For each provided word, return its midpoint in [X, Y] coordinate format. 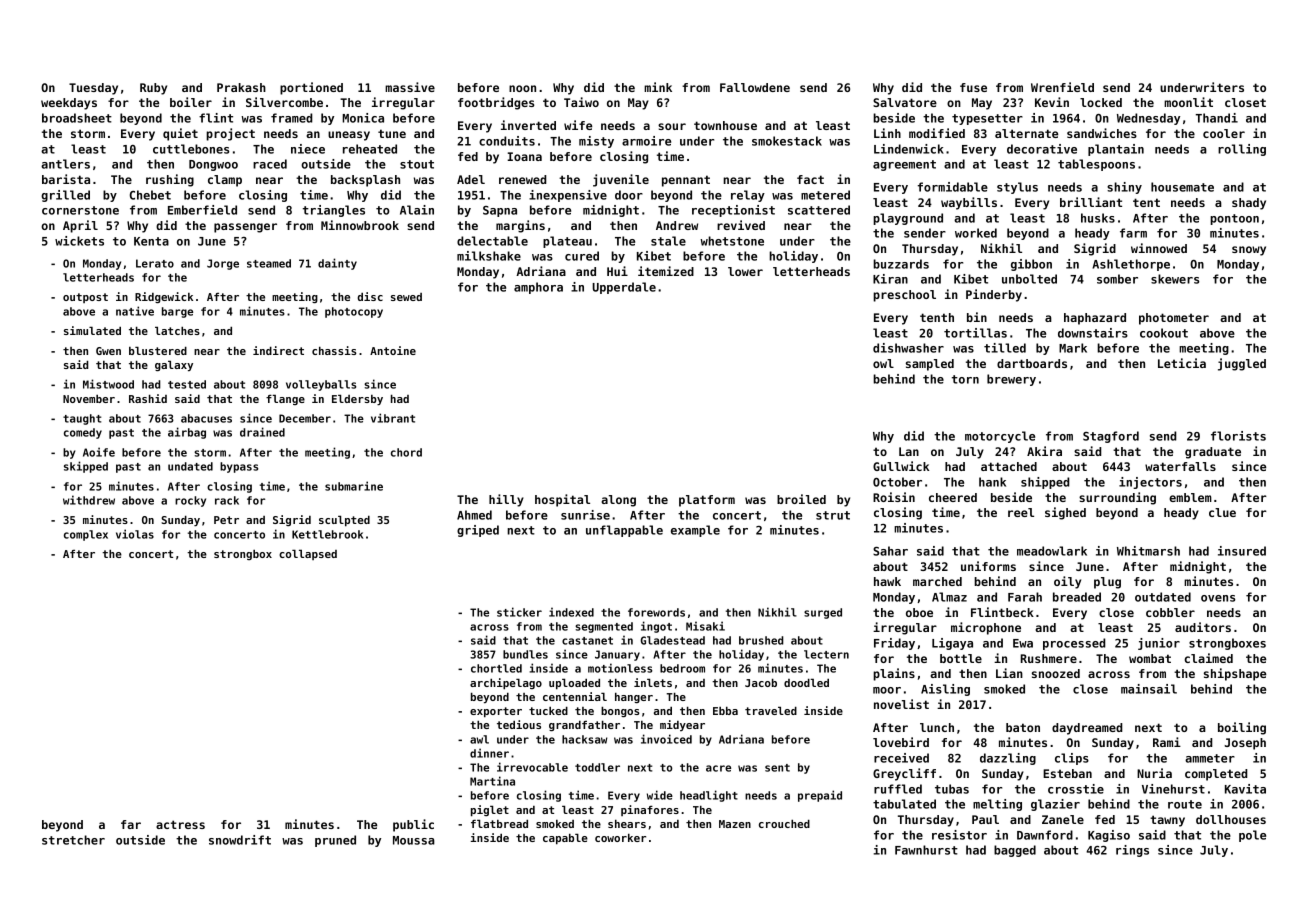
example [695, 531]
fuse [973, 87]
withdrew [89, 500]
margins [520, 226]
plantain [1116, 150]
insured [1242, 551]
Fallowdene [755, 87]
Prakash [241, 87]
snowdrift [240, 840]
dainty [337, 264]
